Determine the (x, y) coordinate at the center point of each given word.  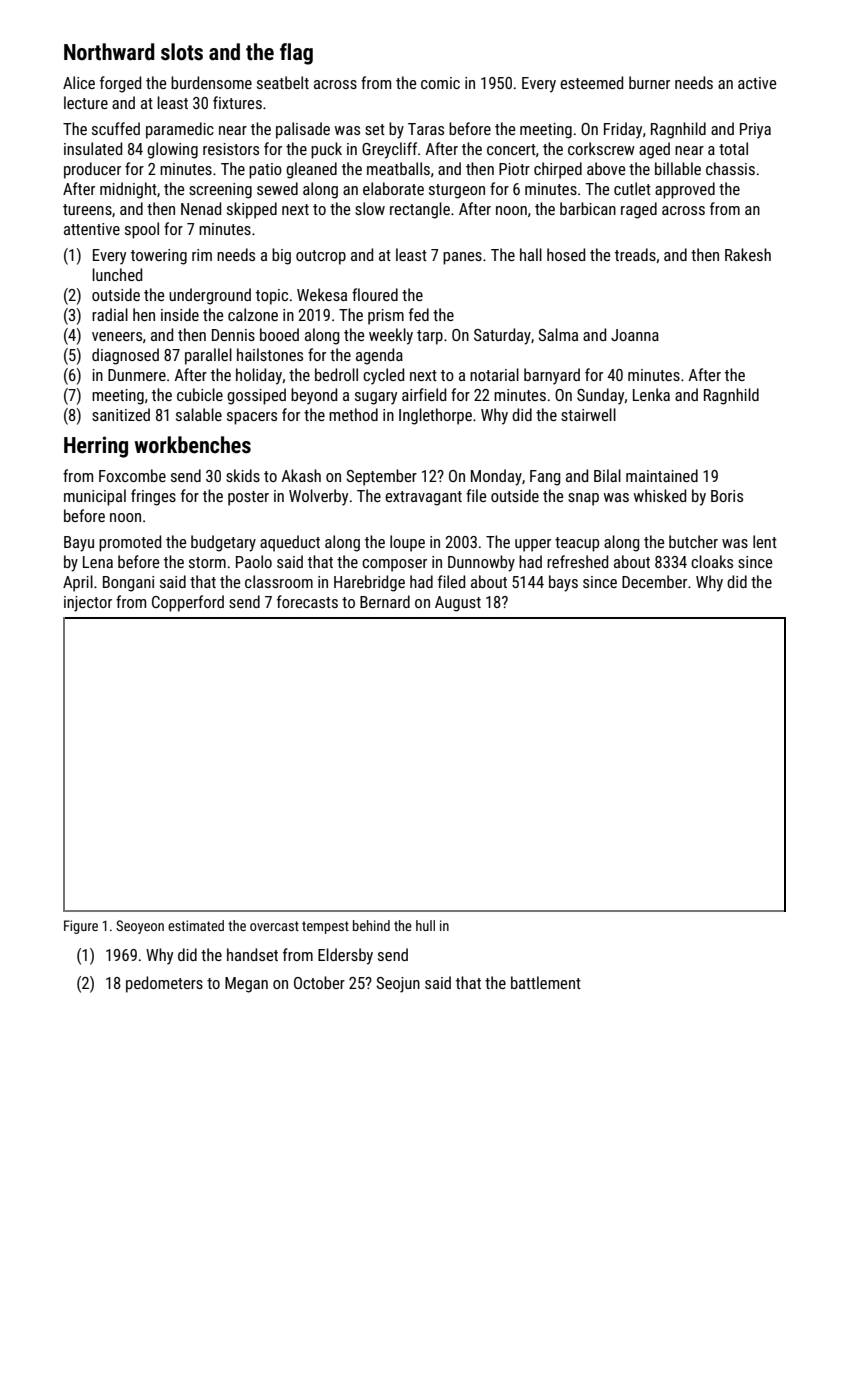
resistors (231, 149)
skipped (252, 210)
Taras (426, 129)
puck (326, 150)
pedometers (164, 984)
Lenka (651, 394)
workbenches (193, 445)
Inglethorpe (435, 416)
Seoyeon (140, 927)
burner (649, 82)
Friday (623, 130)
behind (371, 925)
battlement (546, 982)
